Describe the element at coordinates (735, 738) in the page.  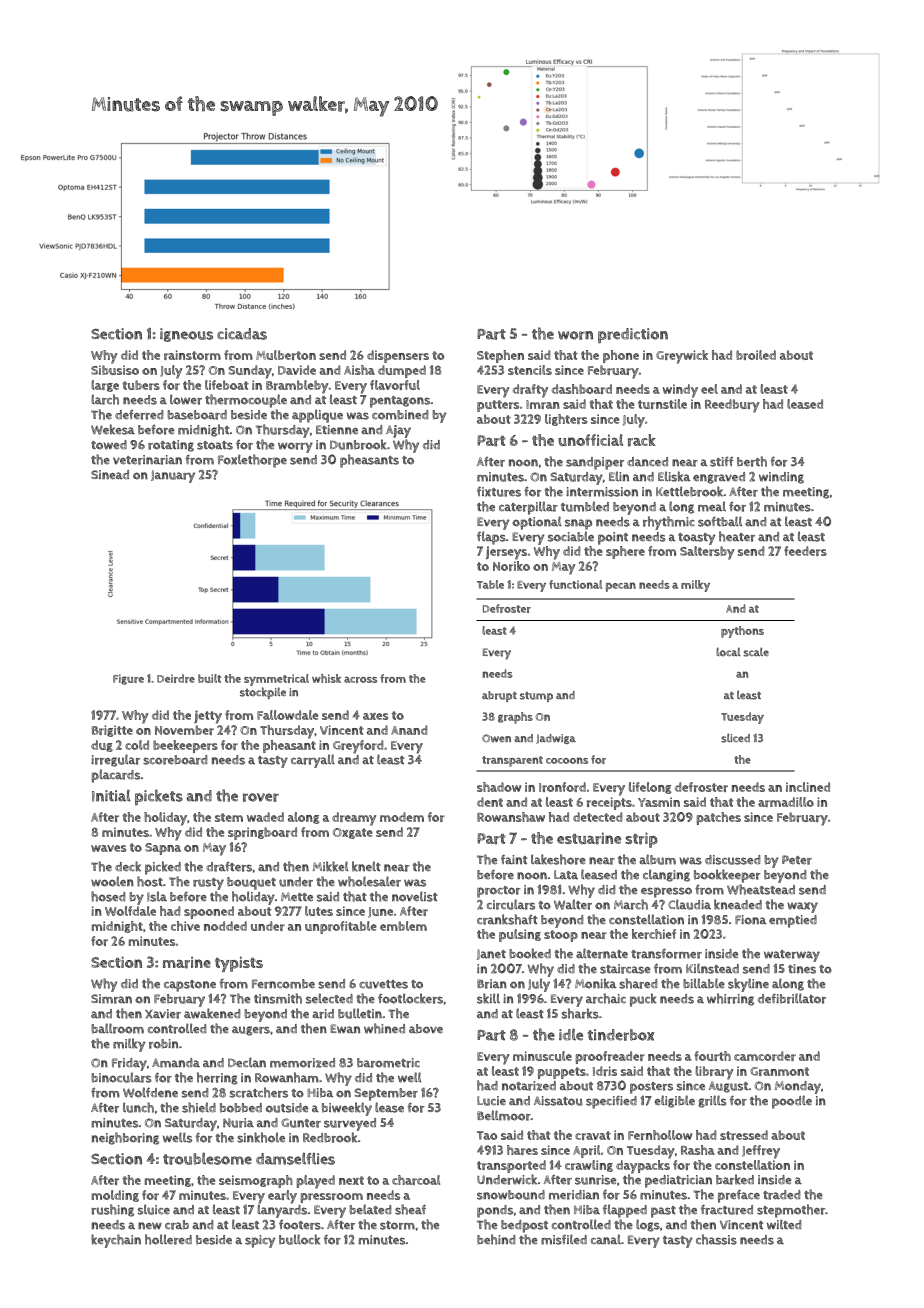
I see `sliced` at that location.
